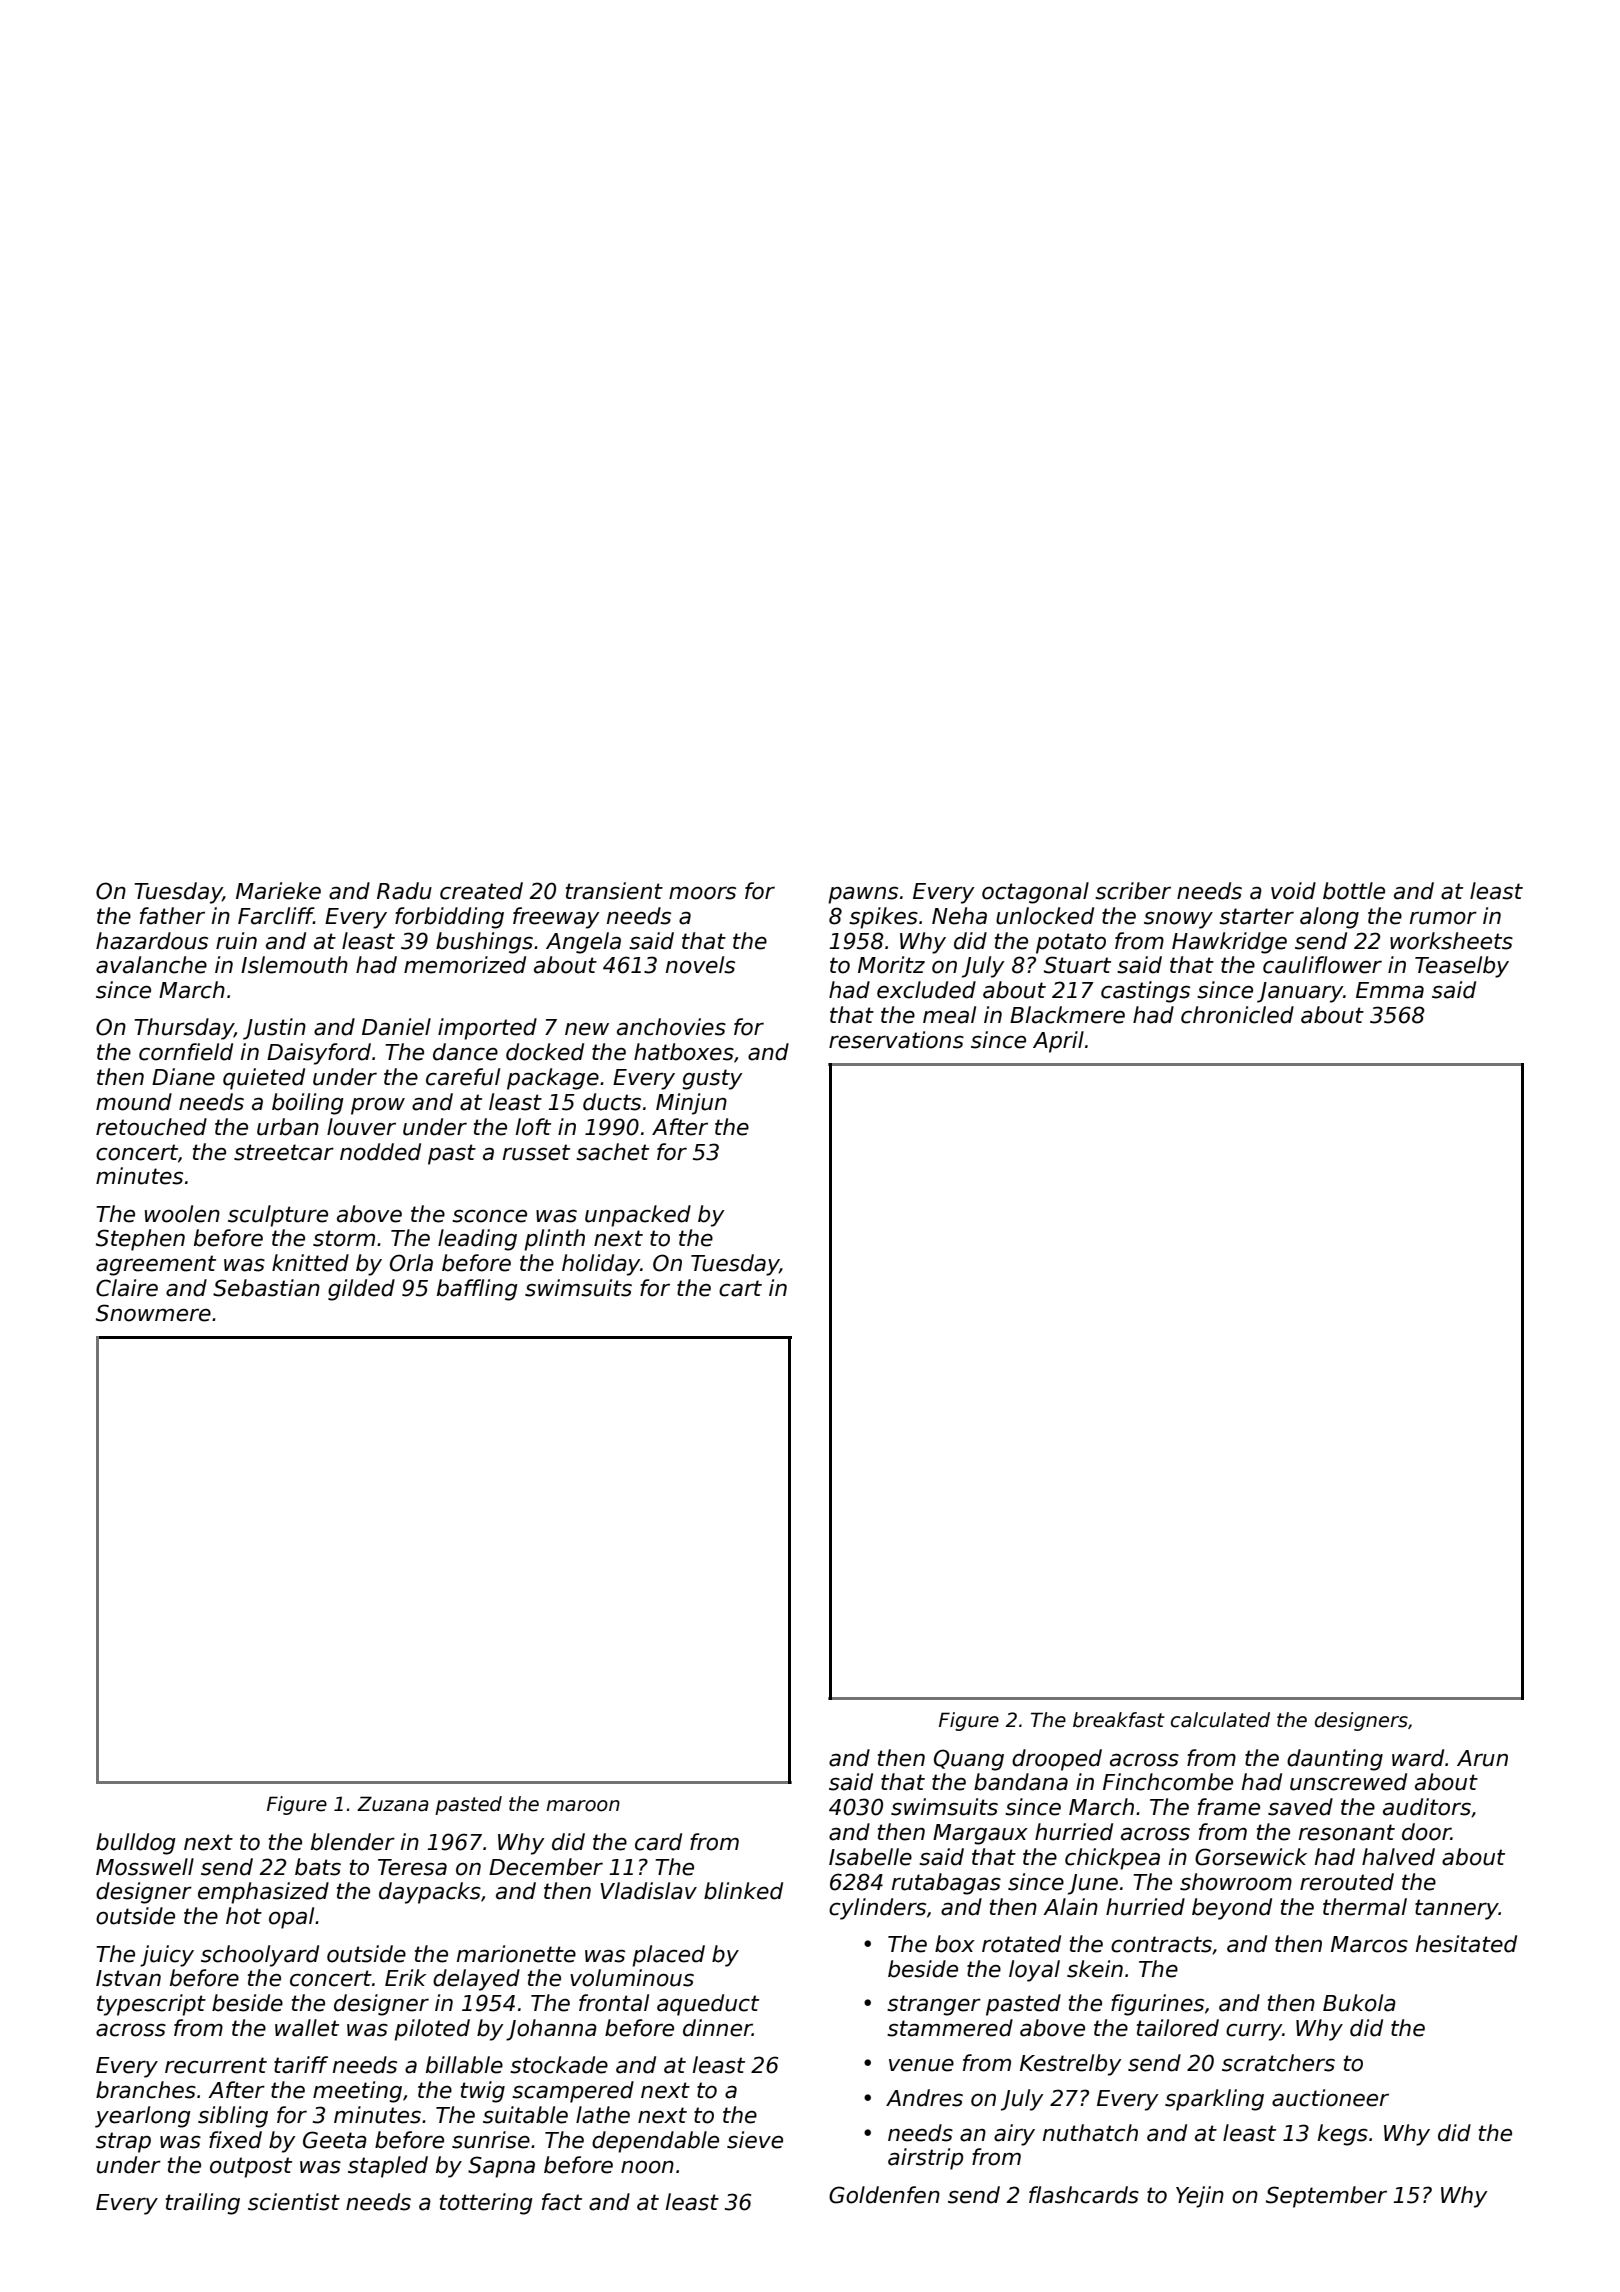 This page has height=2292, width=1620. What do you see at coordinates (612, 1152) in the page?
I see `sachet` at bounding box center [612, 1152].
